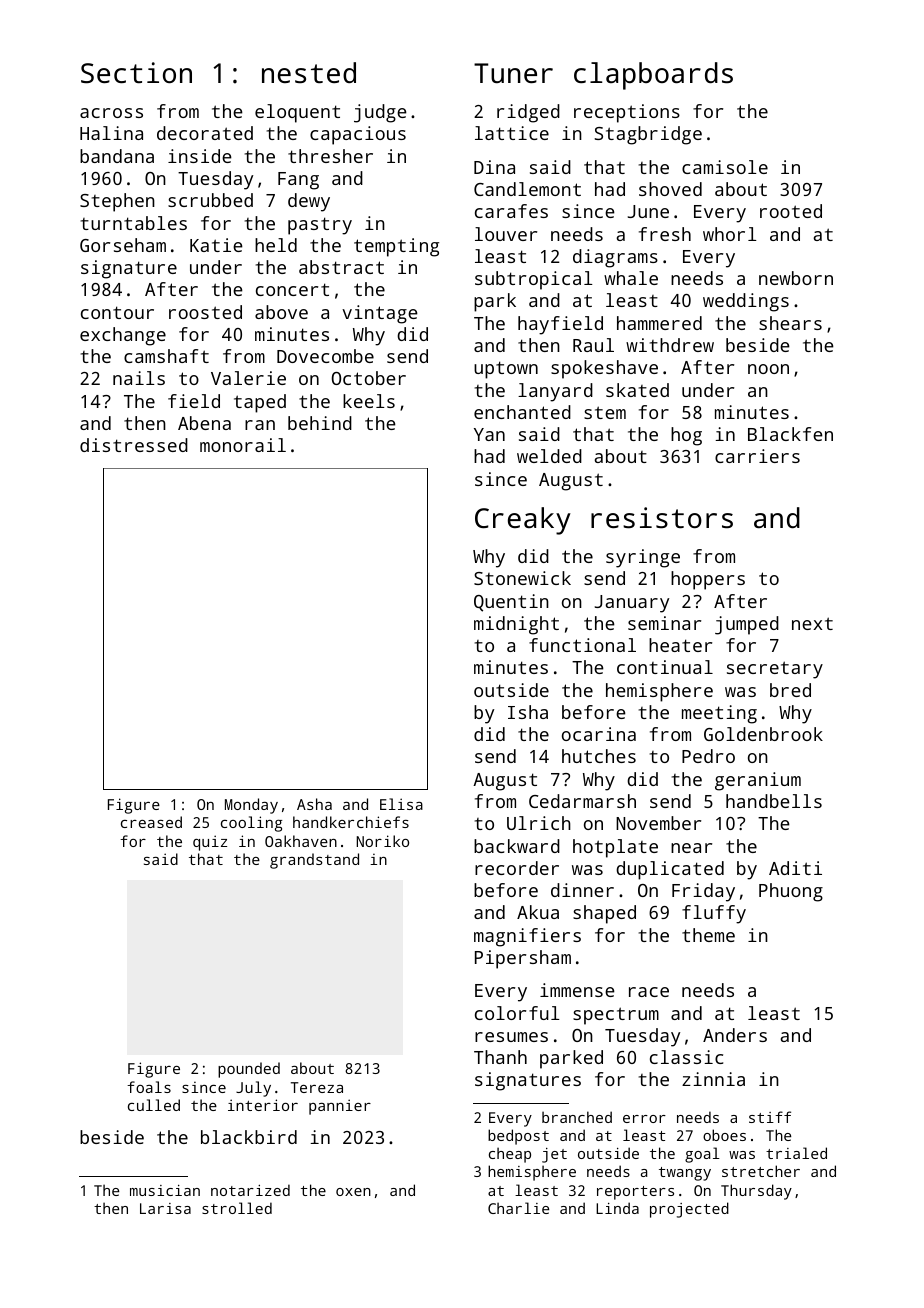 The height and width of the document is (1308, 924). I want to click on quiz, so click(210, 843).
